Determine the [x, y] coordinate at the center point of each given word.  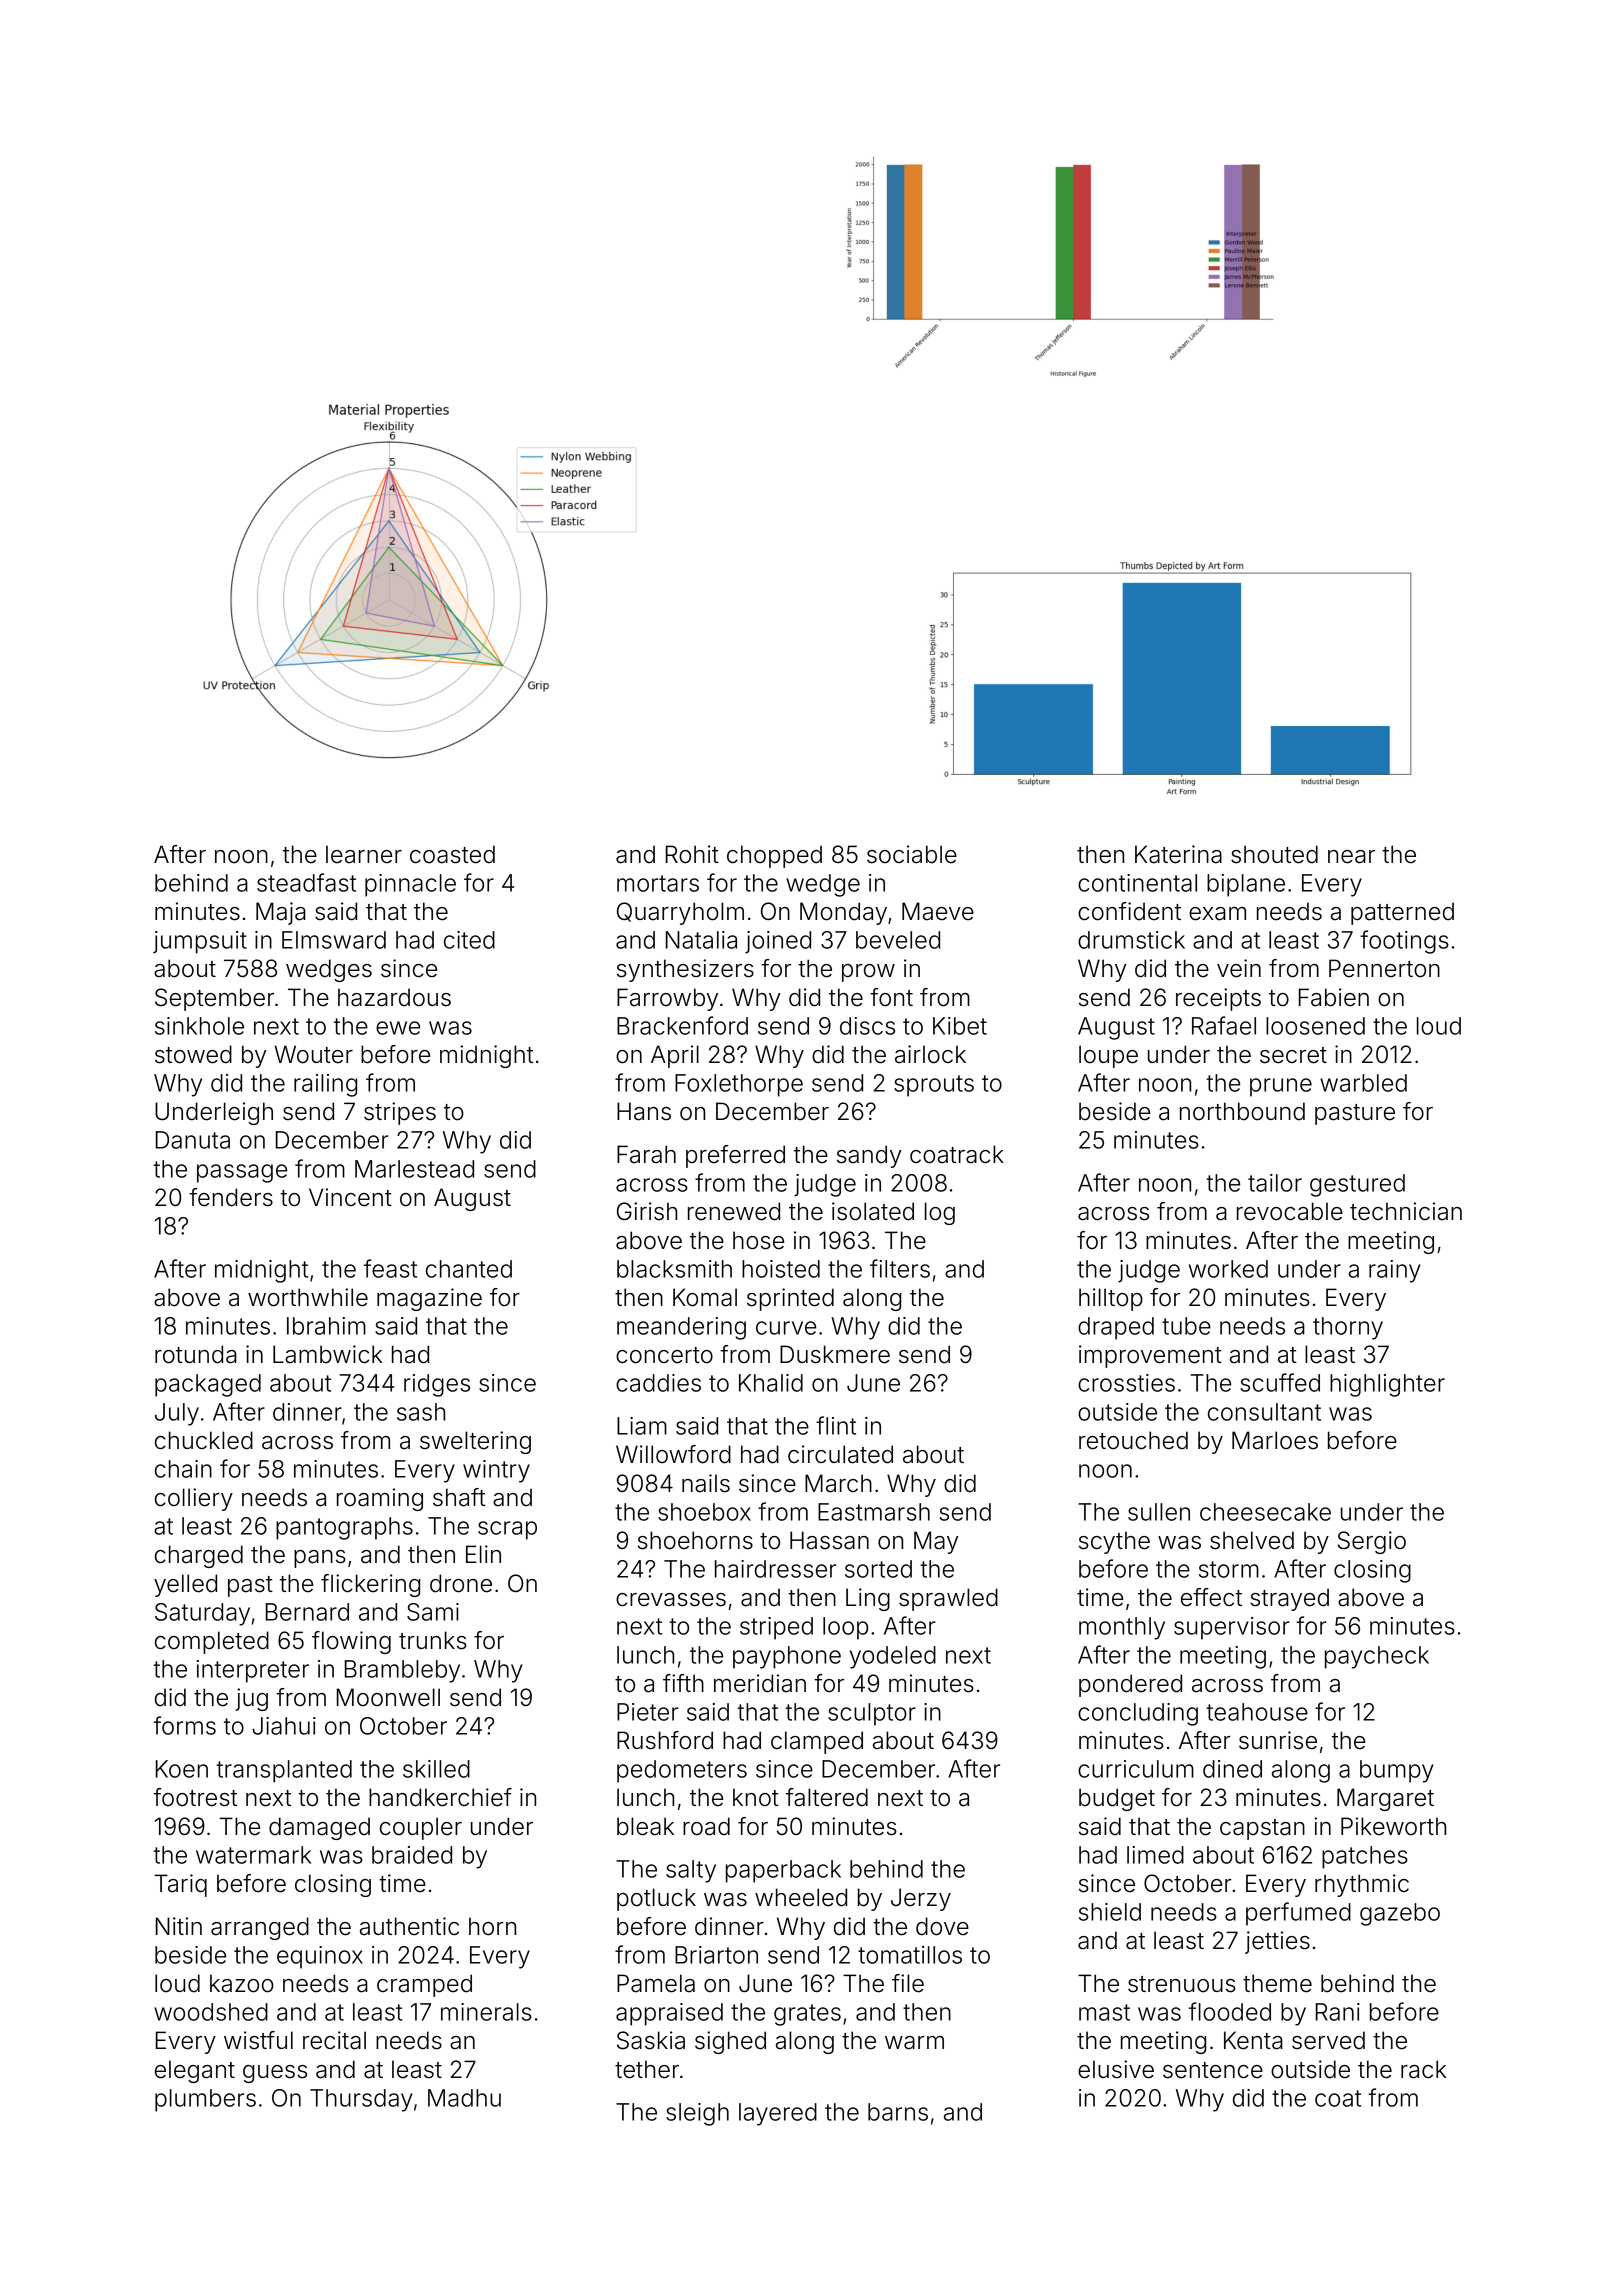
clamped [817, 1742]
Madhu [464, 2098]
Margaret [1385, 1799]
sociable [912, 854]
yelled [185, 1585]
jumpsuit [200, 942]
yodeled [893, 1657]
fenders [231, 1197]
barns [898, 2112]
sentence [1213, 2070]
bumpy [1397, 1771]
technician [1406, 1211]
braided [412, 1855]
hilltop [1111, 1299]
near [1351, 857]
